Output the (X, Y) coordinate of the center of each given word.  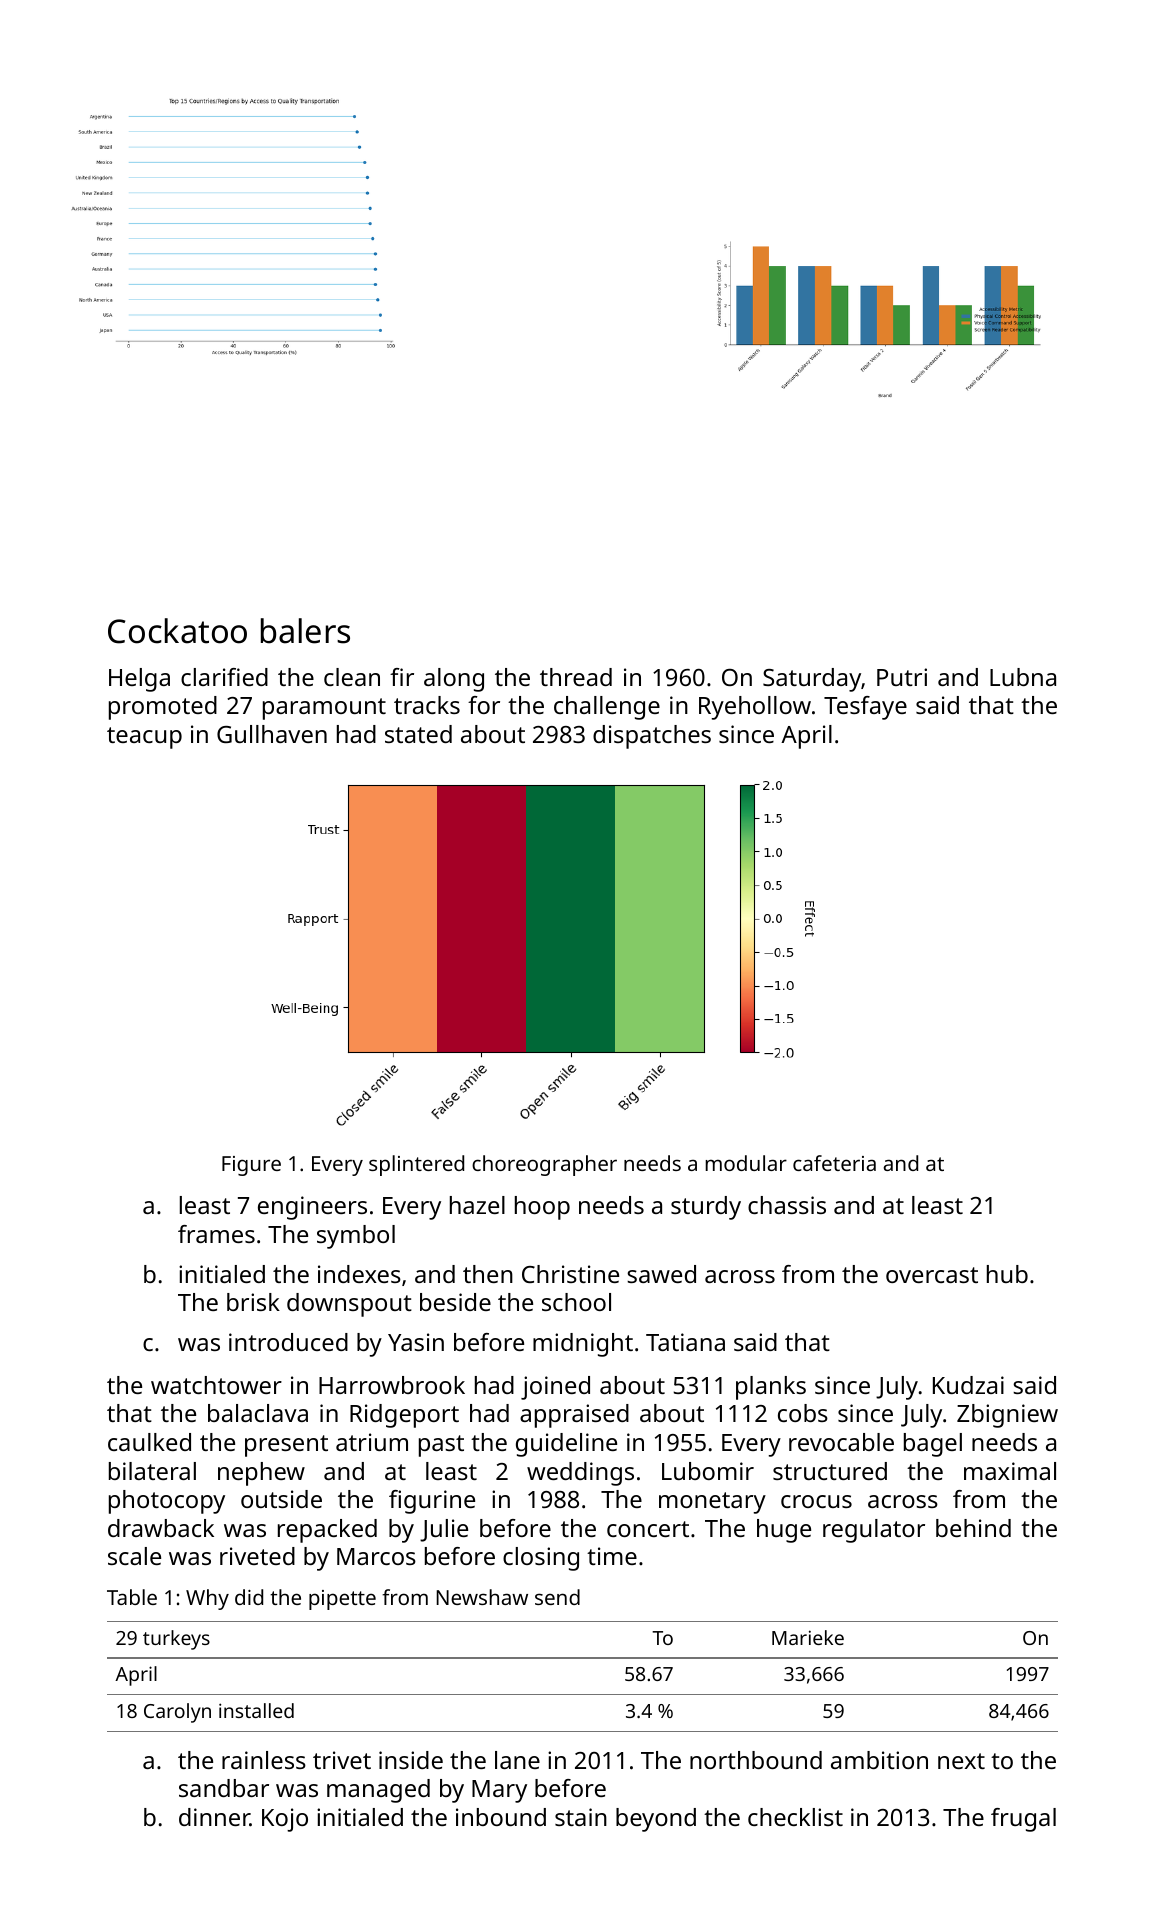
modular (746, 1163)
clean (352, 677)
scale (134, 1556)
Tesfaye (865, 708)
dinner (214, 1817)
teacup (144, 738)
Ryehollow (755, 708)
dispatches (652, 737)
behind (973, 1528)
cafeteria (834, 1163)
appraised (574, 1416)
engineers (312, 1208)
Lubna (1023, 677)
